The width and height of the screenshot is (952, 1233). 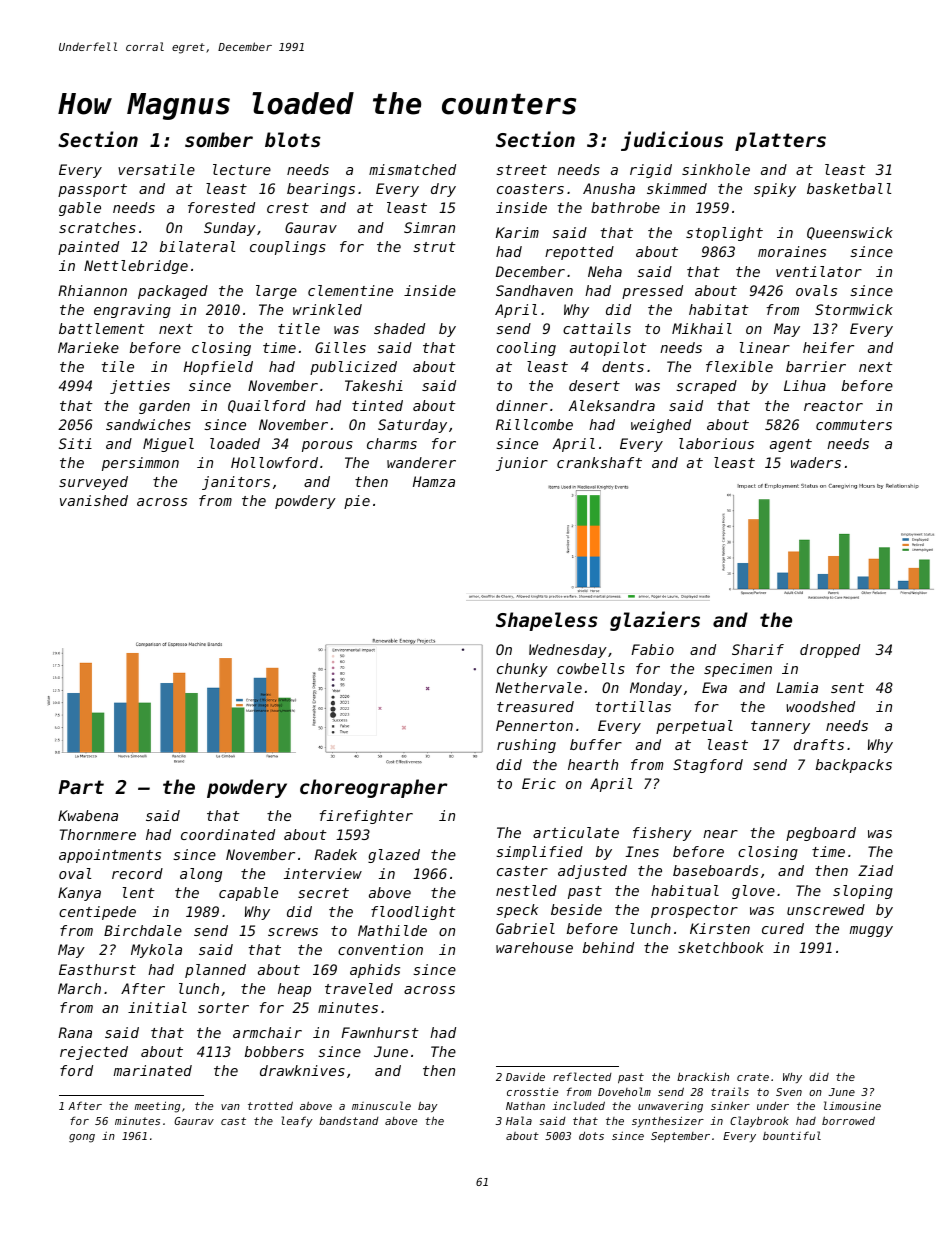 I want to click on waders, so click(x=816, y=462).
